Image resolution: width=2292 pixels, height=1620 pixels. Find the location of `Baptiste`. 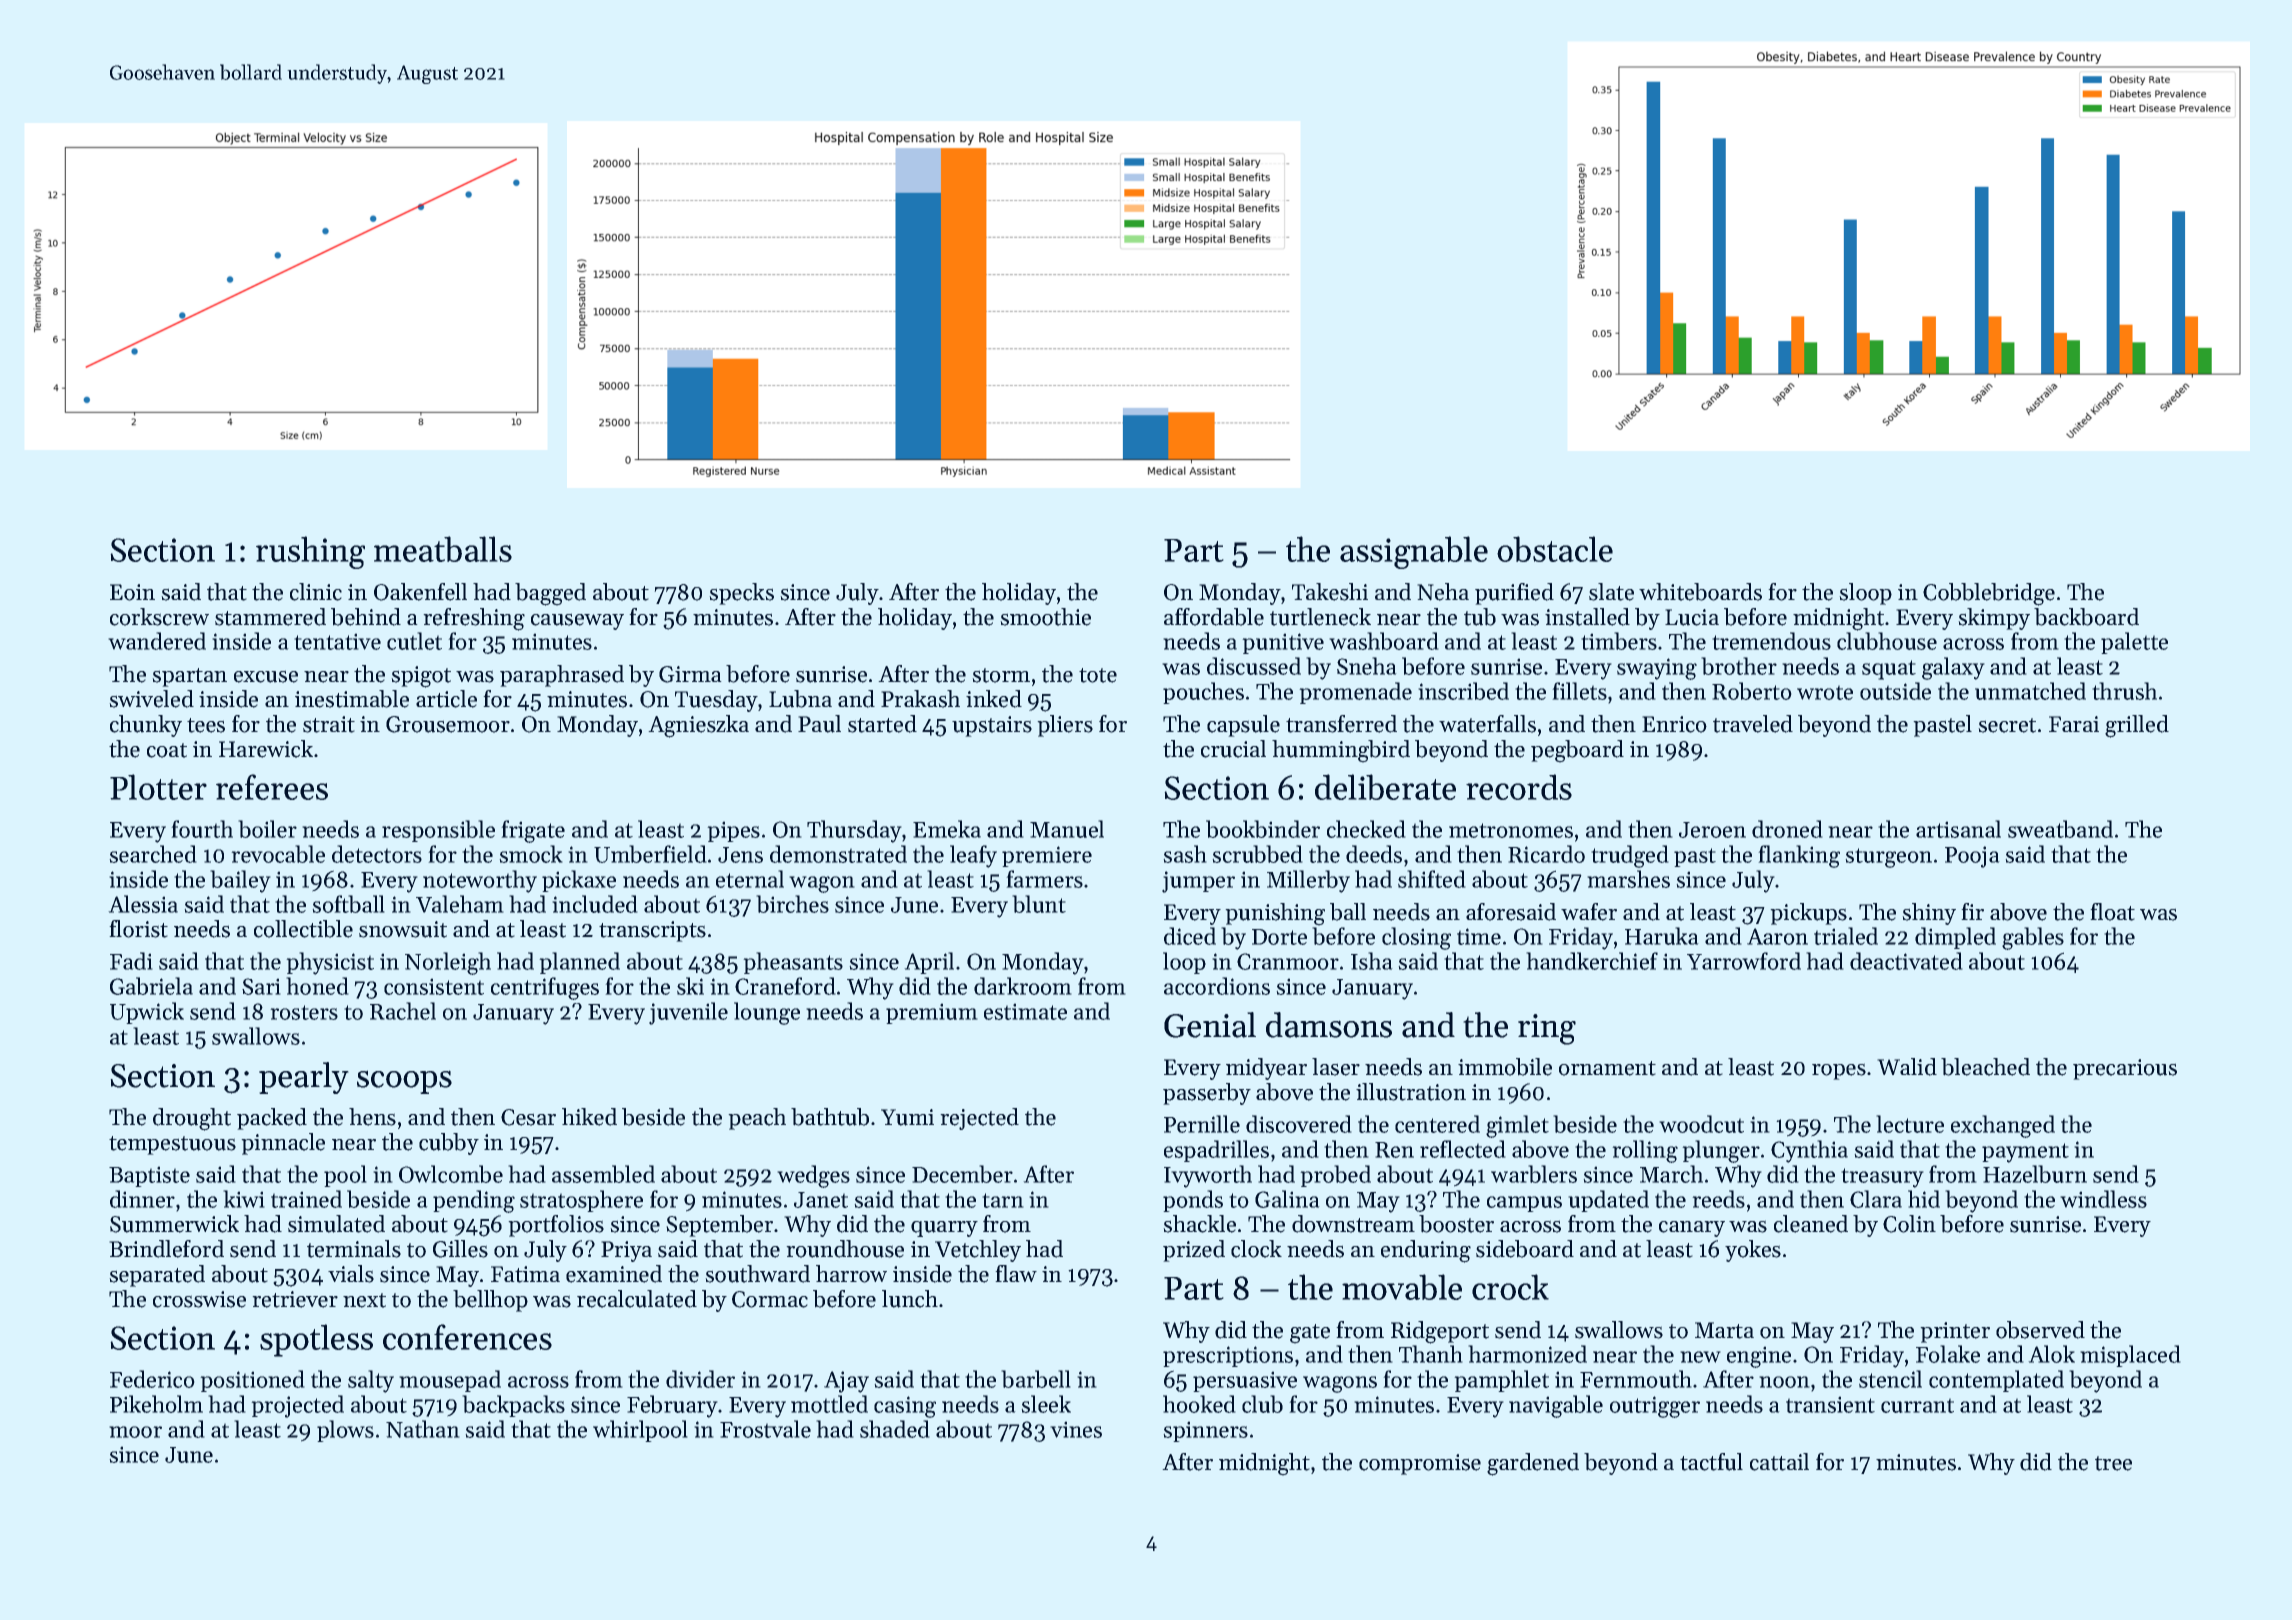

Baptiste is located at coordinates (149, 1176).
